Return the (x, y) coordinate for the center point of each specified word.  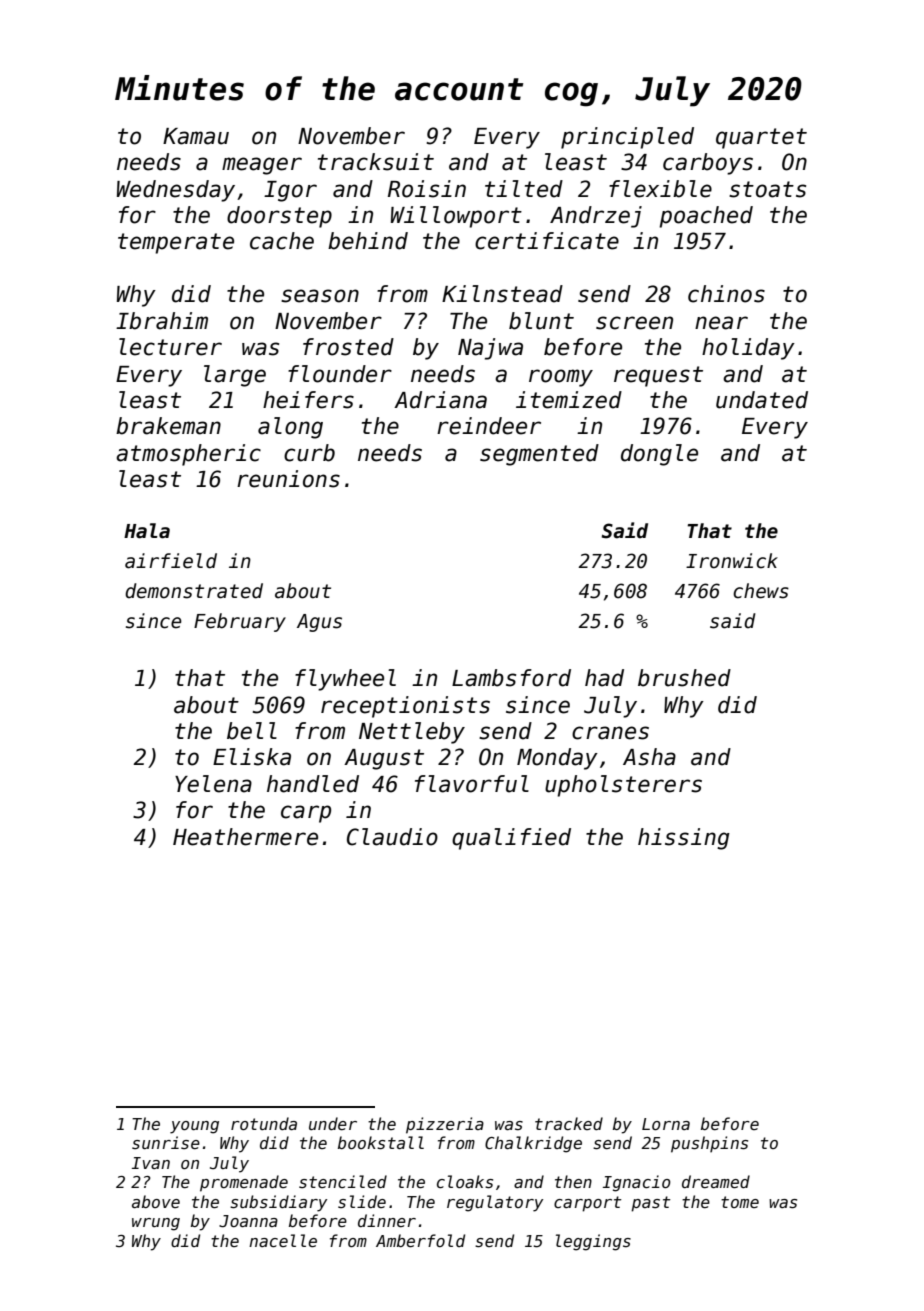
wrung (156, 1224)
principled (627, 138)
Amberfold (420, 1240)
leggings (593, 1242)
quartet (761, 138)
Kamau (196, 136)
